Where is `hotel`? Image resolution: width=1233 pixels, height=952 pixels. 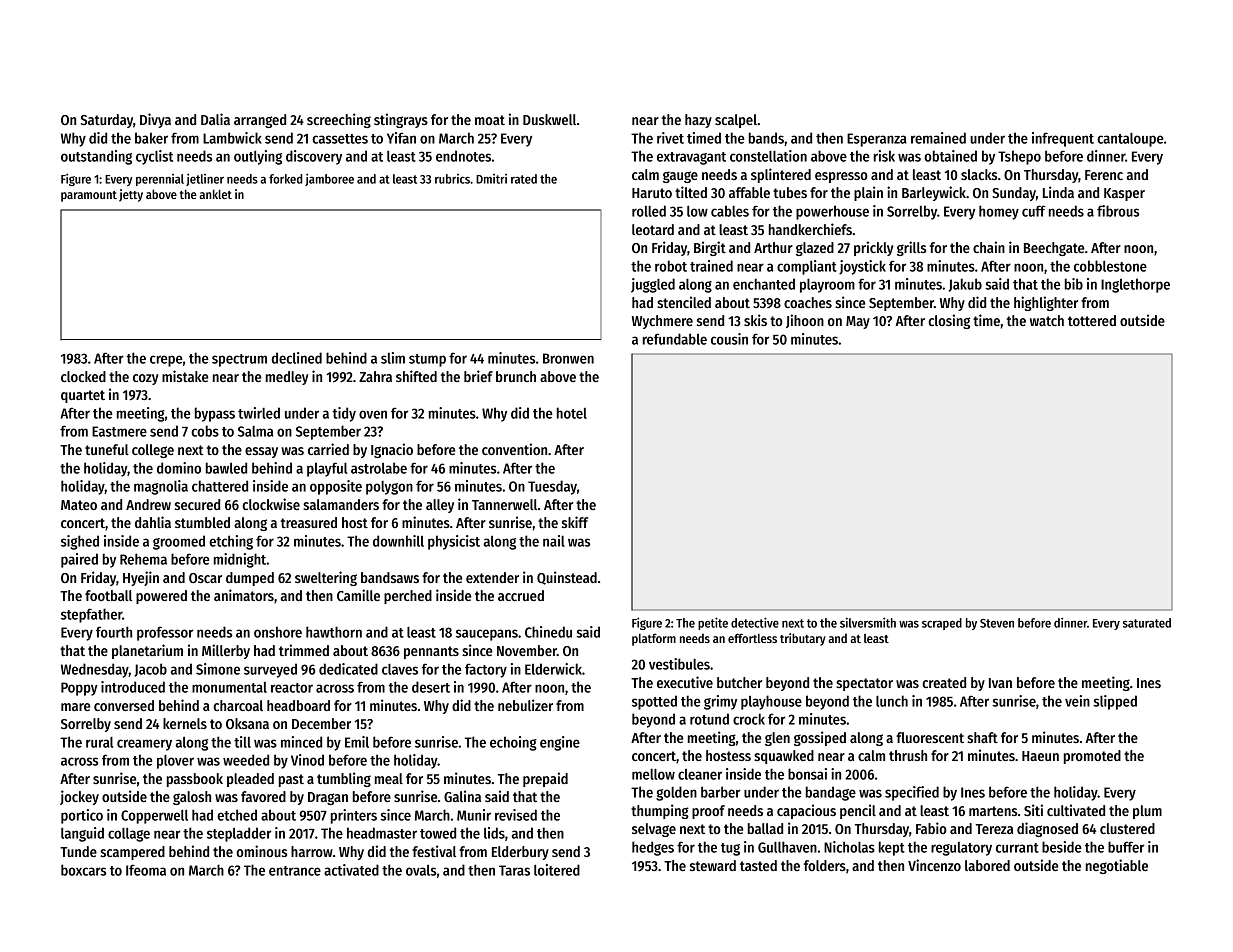 hotel is located at coordinates (572, 413).
